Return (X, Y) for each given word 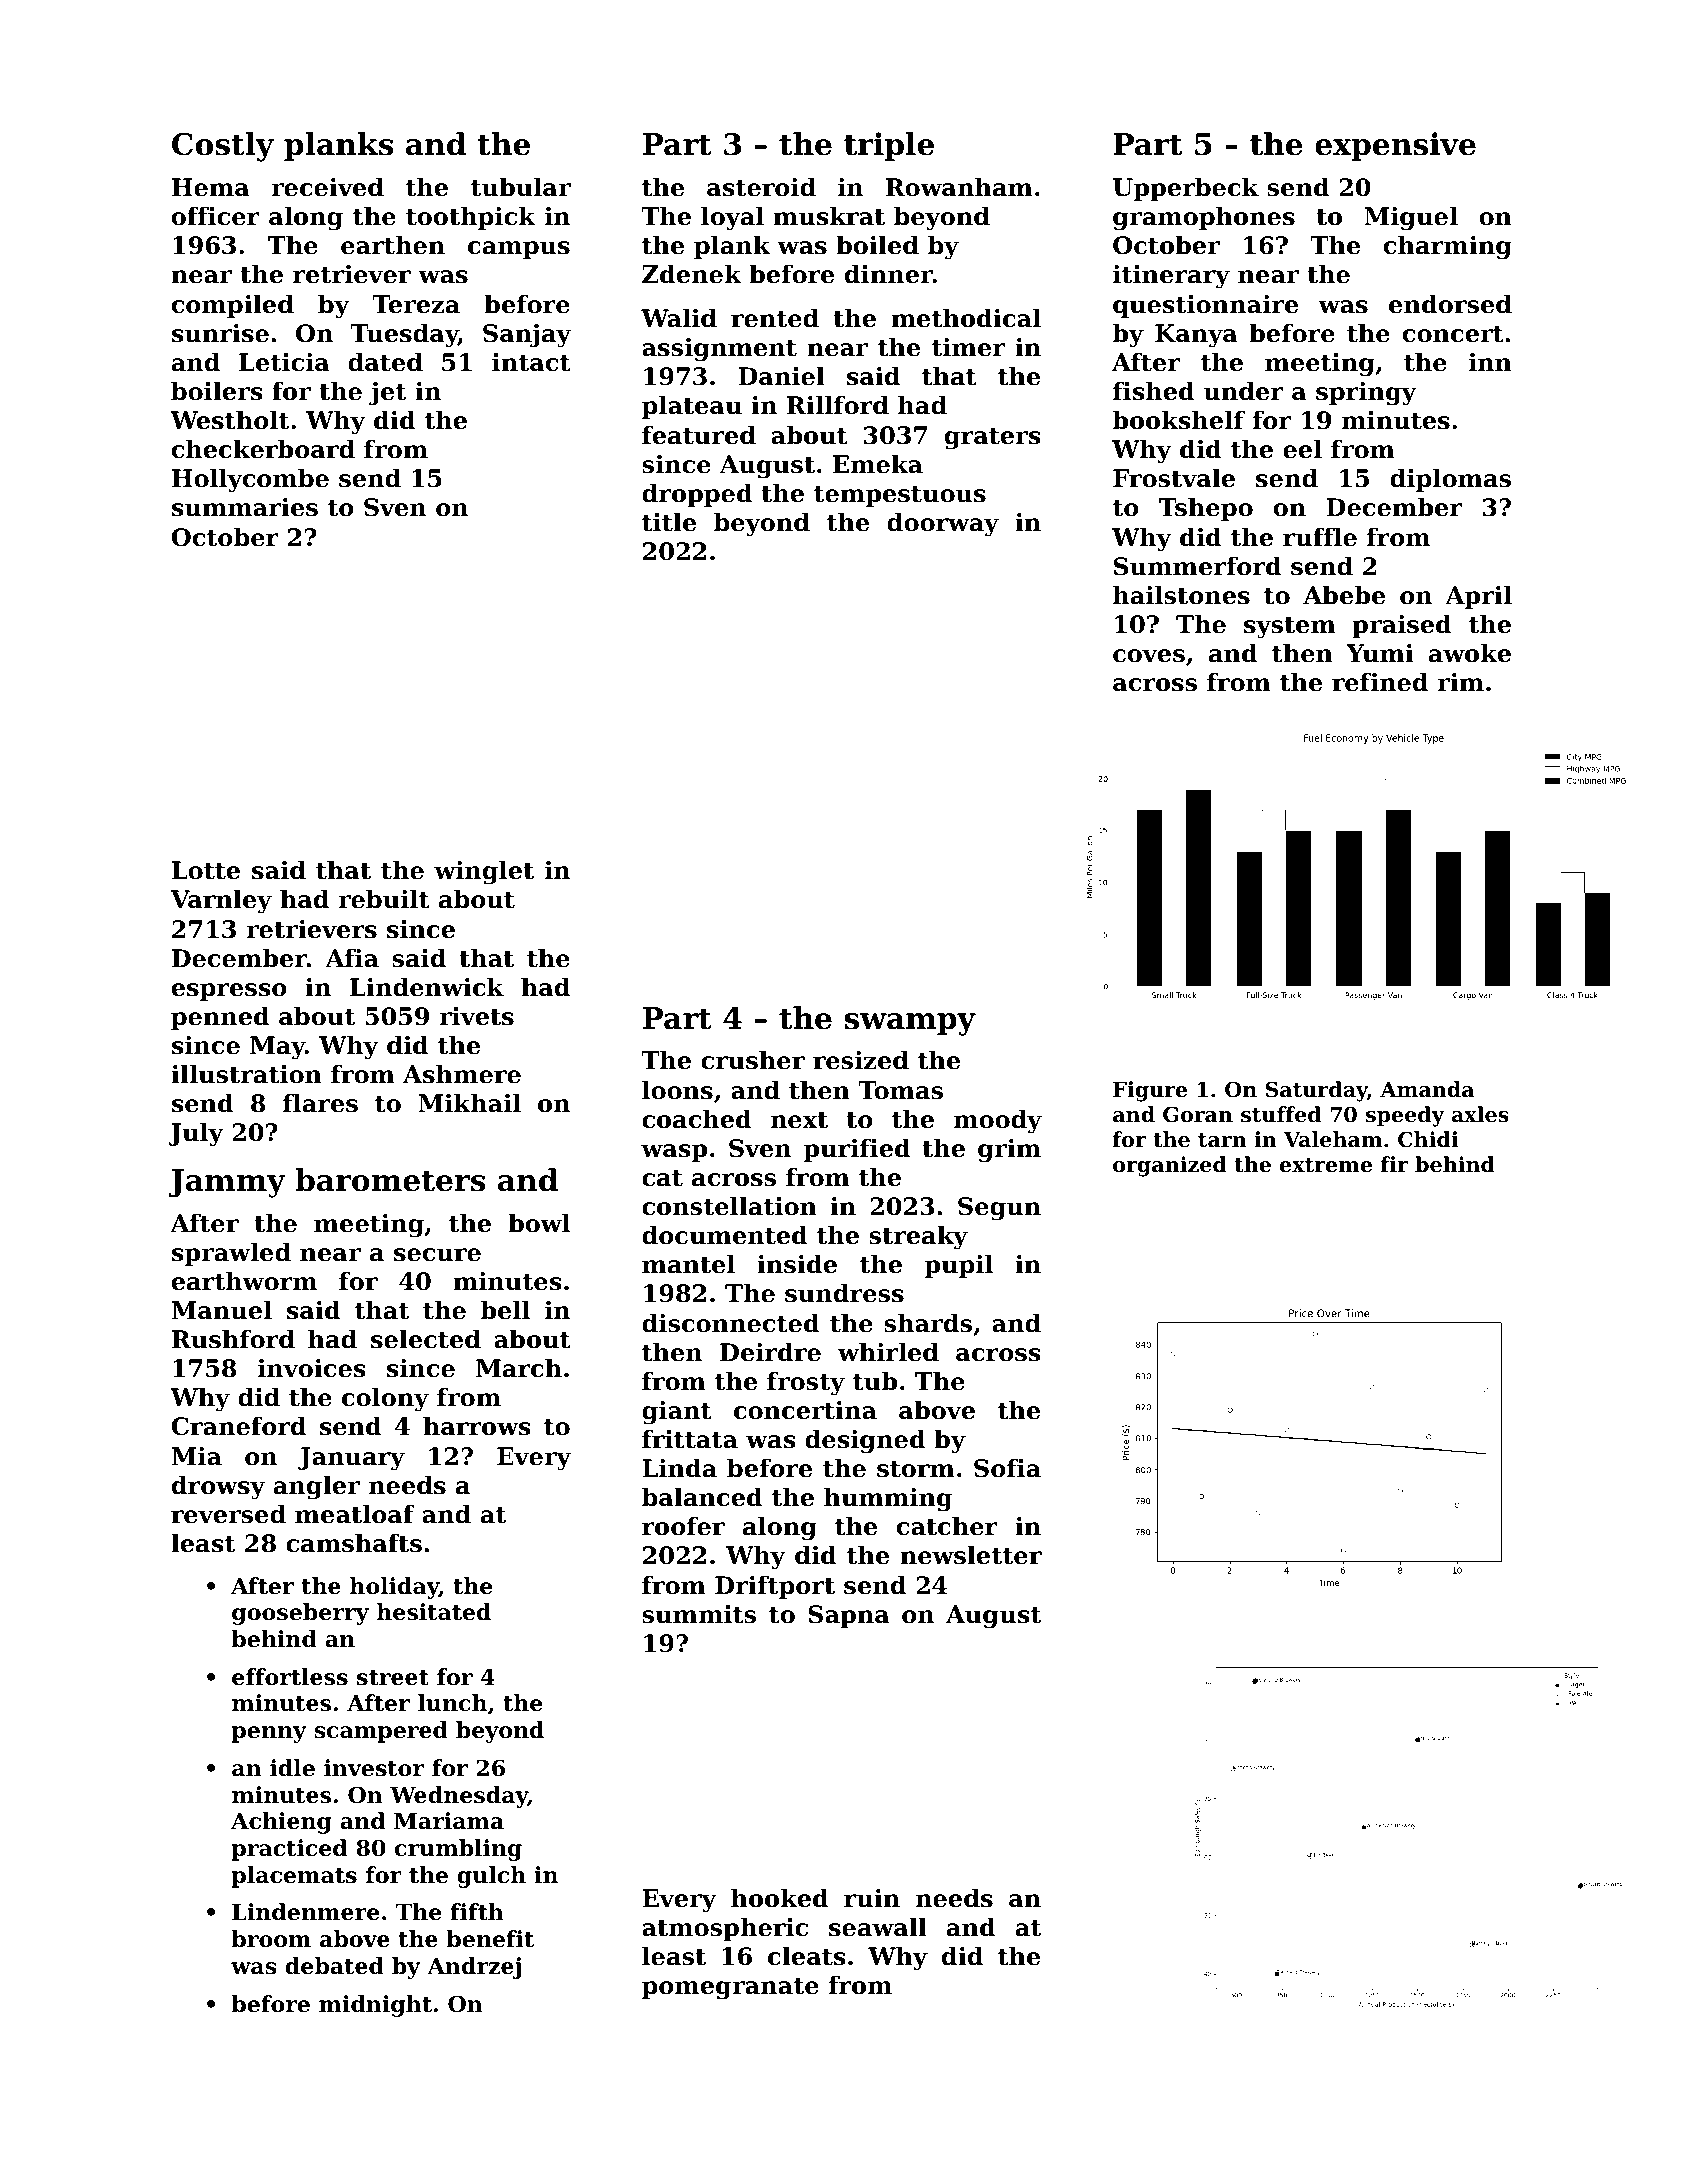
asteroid (761, 187)
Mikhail (469, 1103)
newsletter (971, 1555)
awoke (1470, 653)
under (1243, 391)
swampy (910, 1024)
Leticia (284, 362)
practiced (289, 1850)
